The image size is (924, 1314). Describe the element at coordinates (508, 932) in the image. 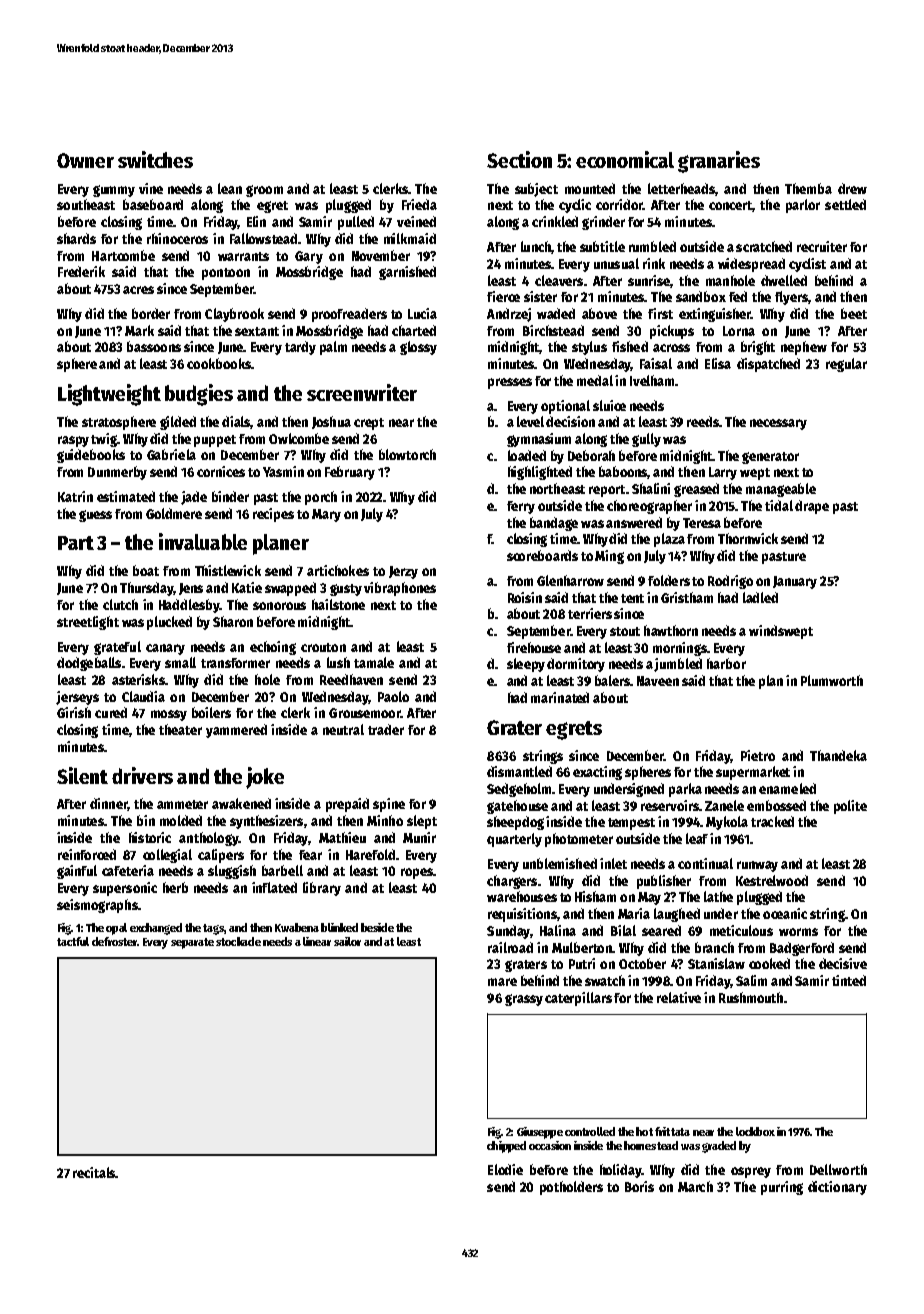

I see `Sunday` at that location.
